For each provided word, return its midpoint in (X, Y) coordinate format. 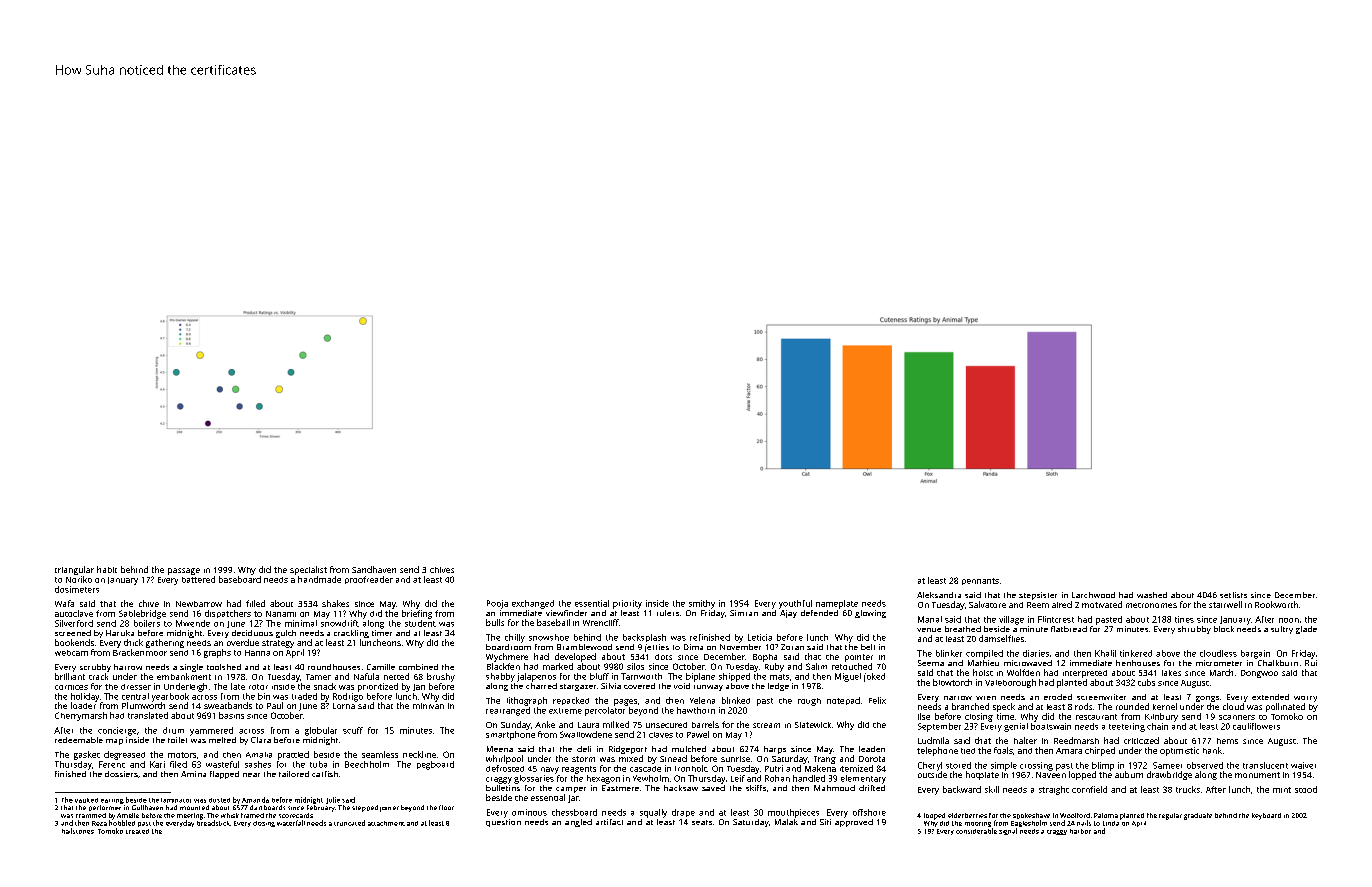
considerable (976, 831)
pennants (980, 581)
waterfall (291, 823)
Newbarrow (199, 604)
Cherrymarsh (81, 716)
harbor (1080, 831)
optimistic (1179, 751)
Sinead (673, 758)
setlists (1233, 595)
